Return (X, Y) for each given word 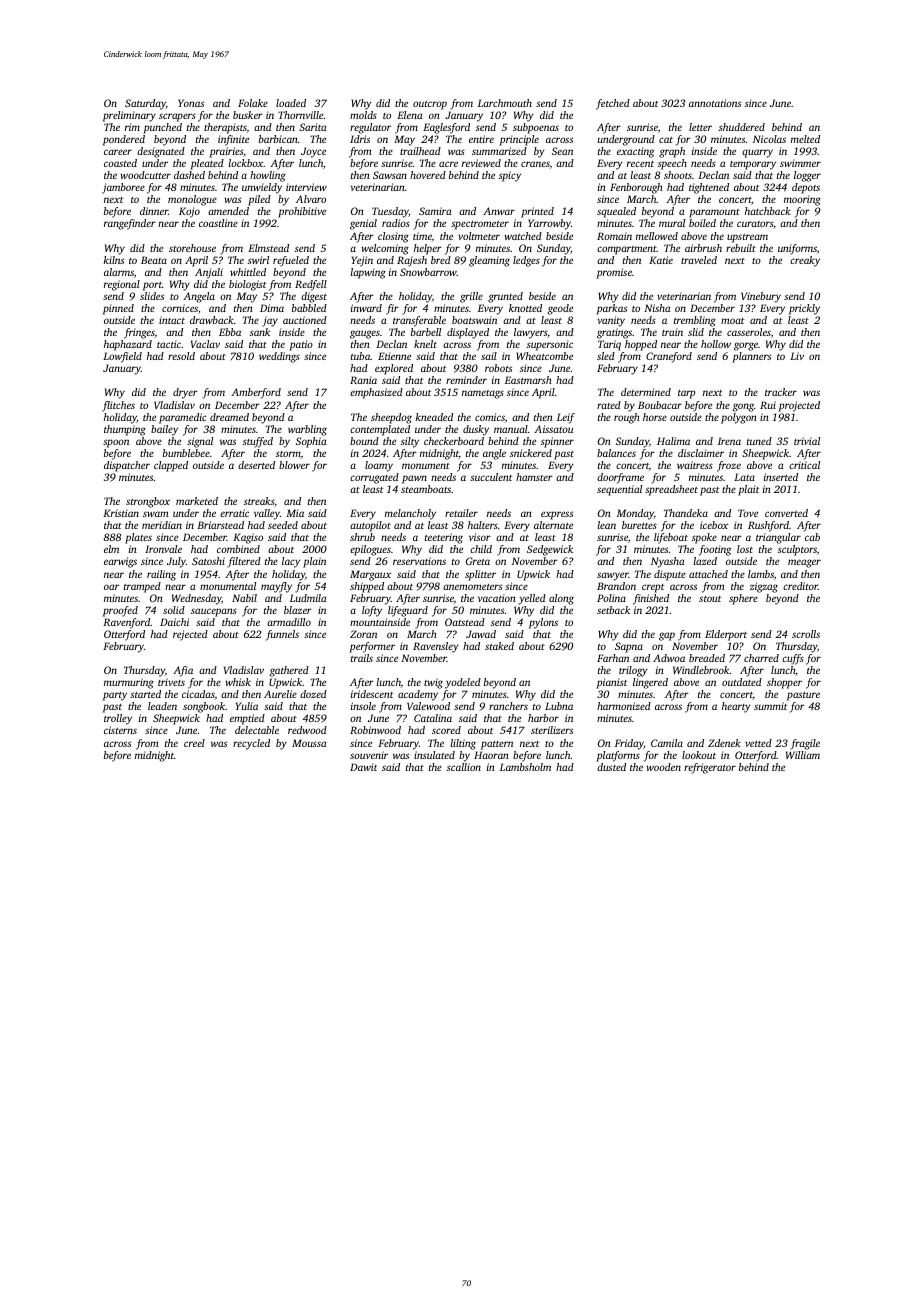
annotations (715, 103)
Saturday (145, 104)
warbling (307, 430)
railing (161, 575)
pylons (543, 623)
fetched (613, 104)
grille (471, 297)
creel (194, 743)
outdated (742, 682)
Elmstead (268, 248)
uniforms (797, 249)
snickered (531, 453)
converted (786, 513)
